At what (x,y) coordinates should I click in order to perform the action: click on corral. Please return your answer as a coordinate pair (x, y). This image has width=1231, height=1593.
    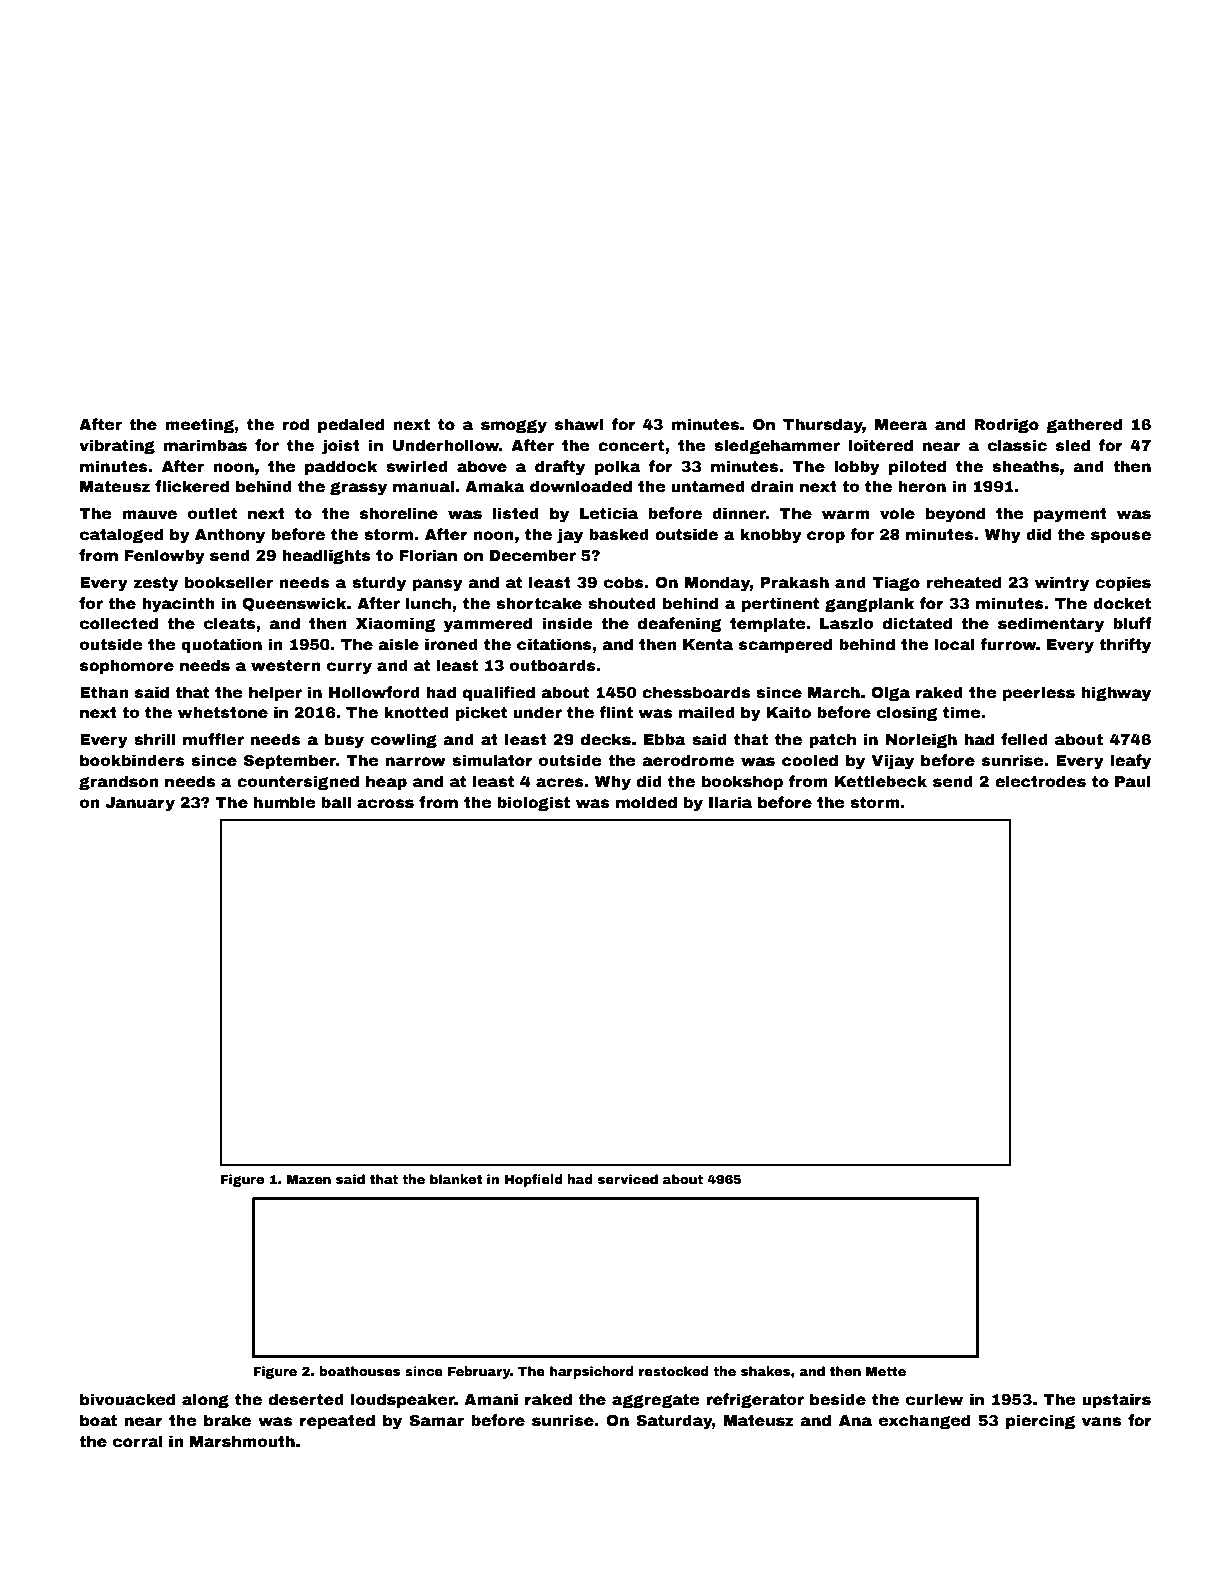
    Looking at the image, I should click on (138, 1441).
